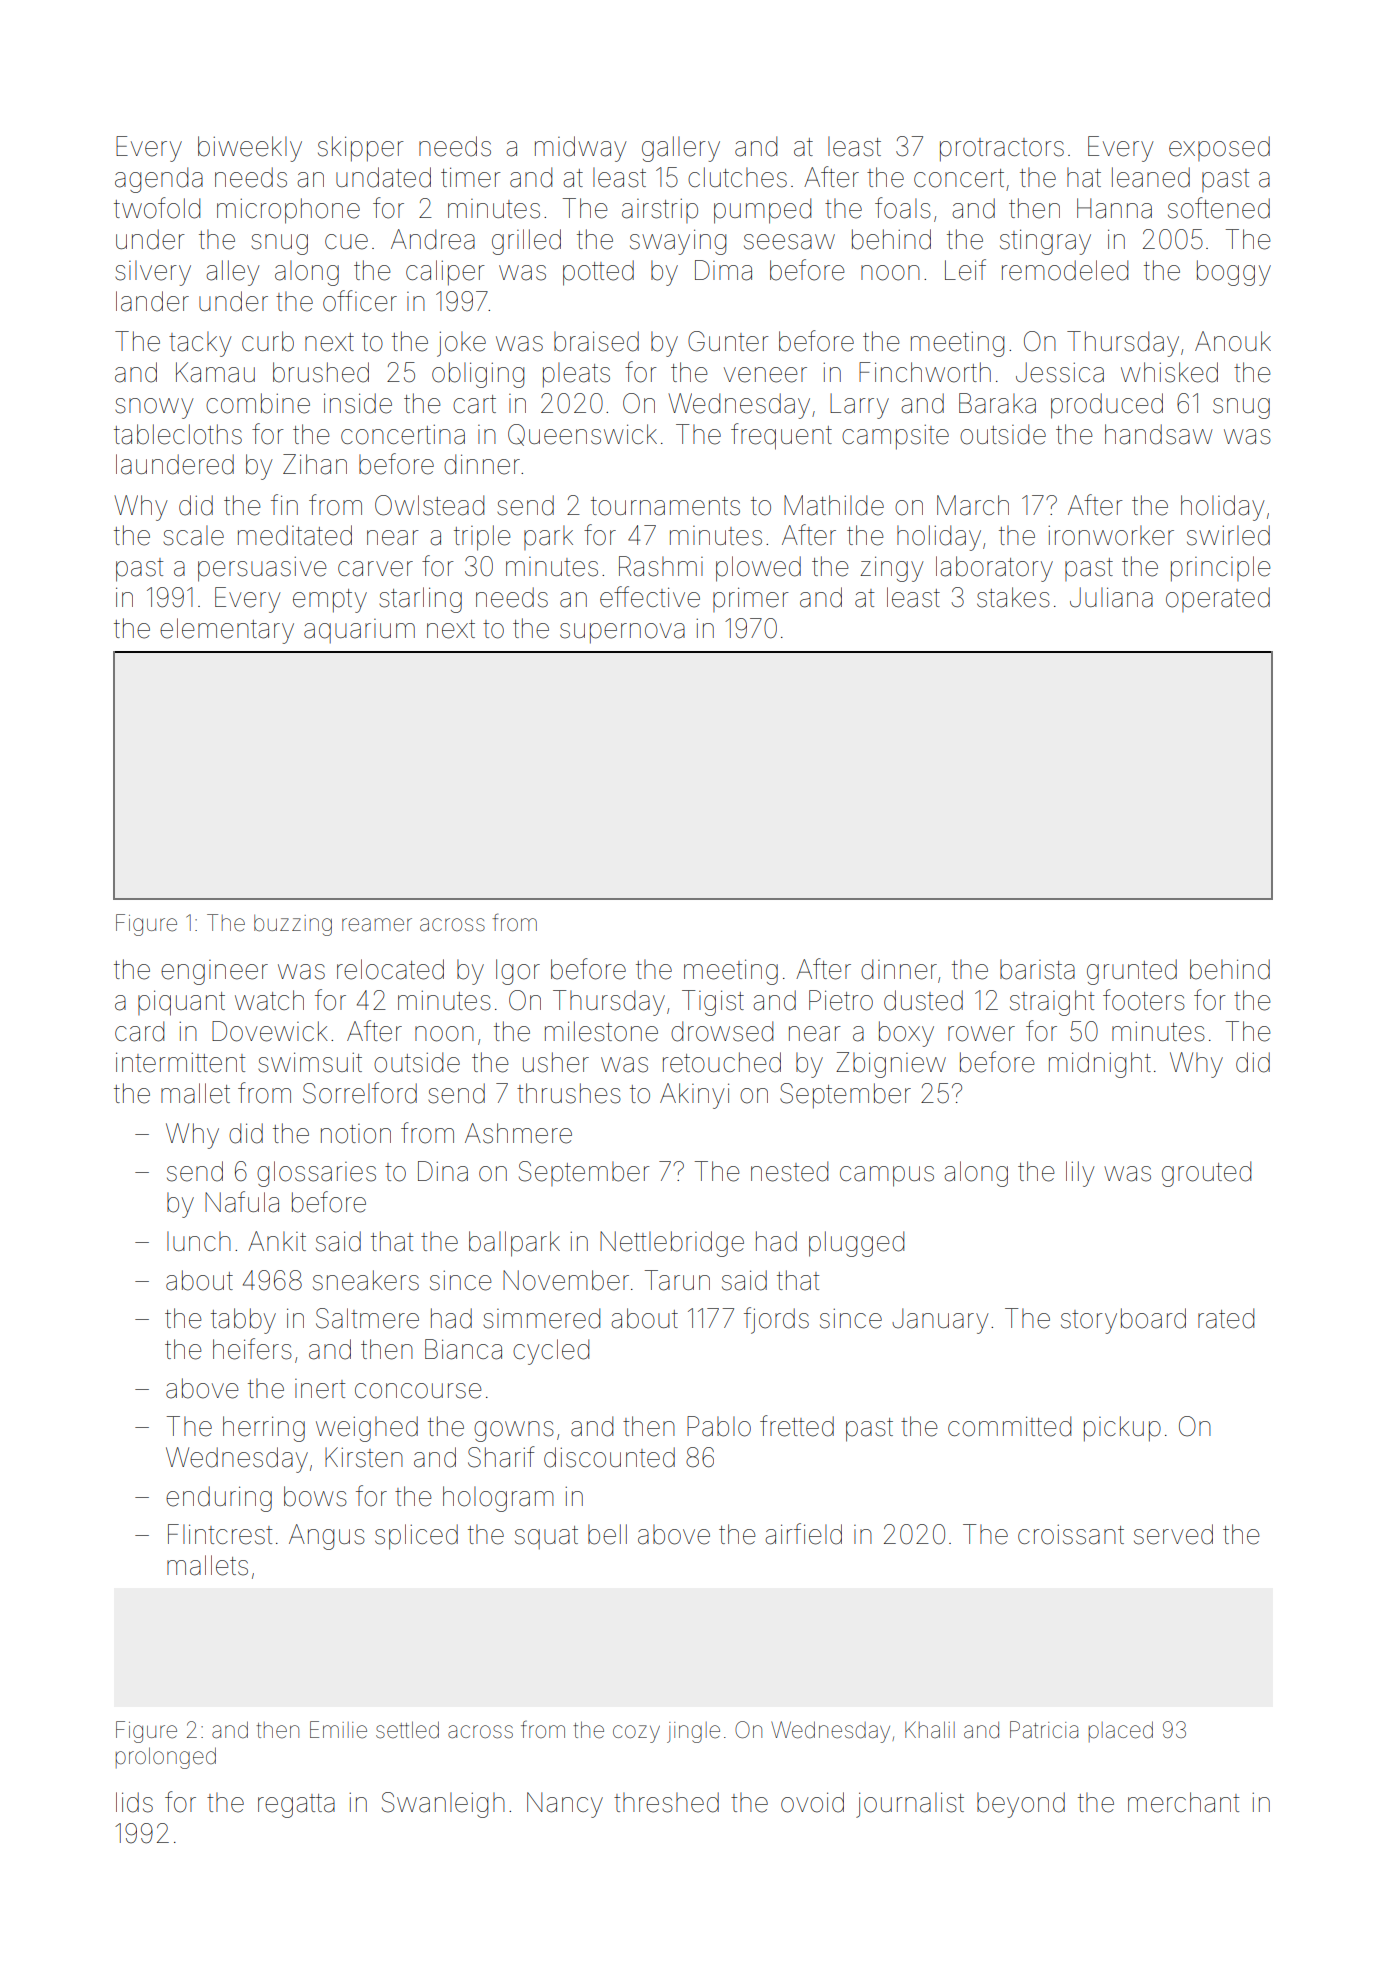 Image resolution: width=1386 pixels, height=1969 pixels. Describe the element at coordinates (1123, 1321) in the screenshot. I see `storyboard` at that location.
